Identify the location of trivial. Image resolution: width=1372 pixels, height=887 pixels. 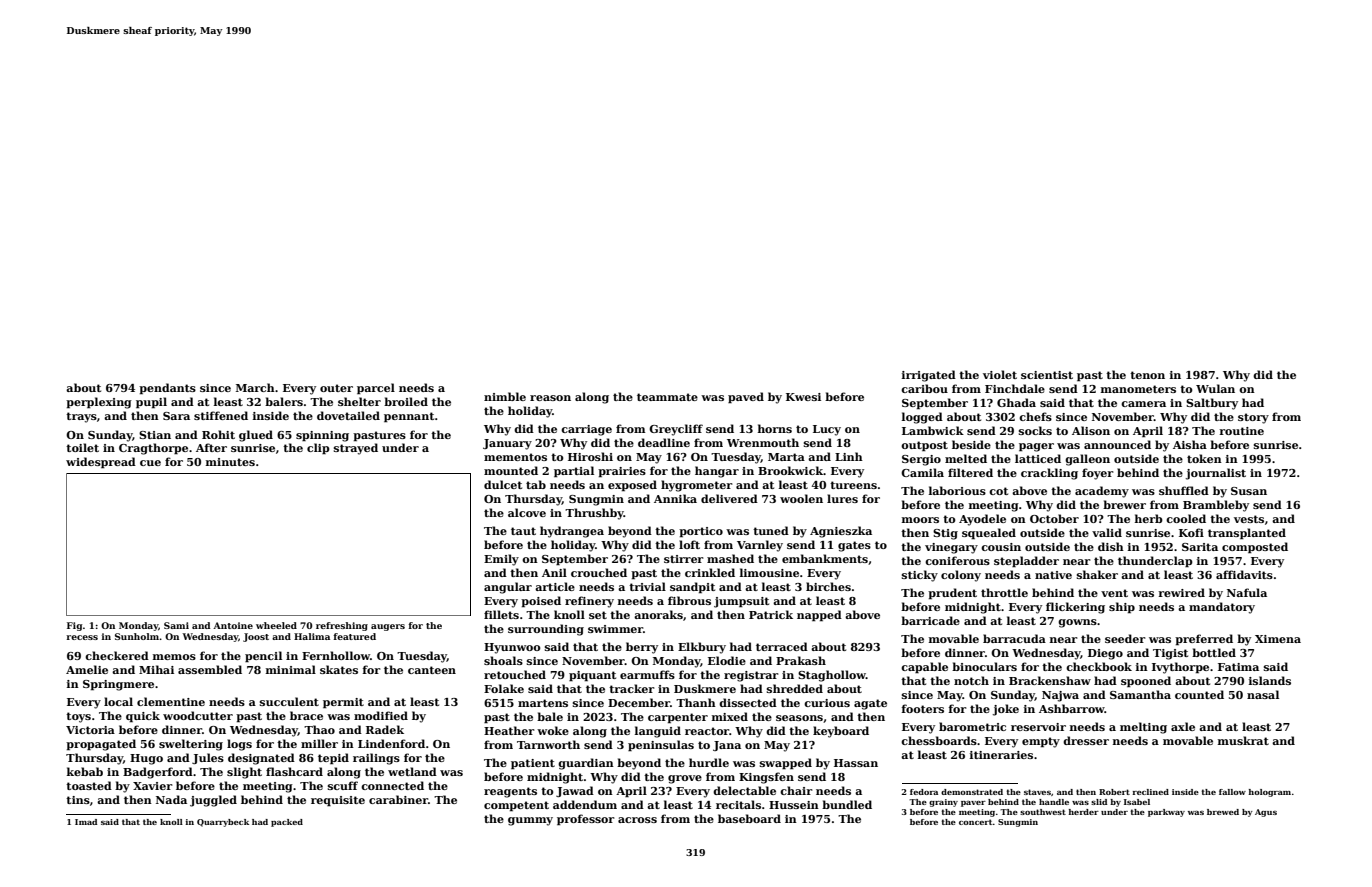
(647, 586).
